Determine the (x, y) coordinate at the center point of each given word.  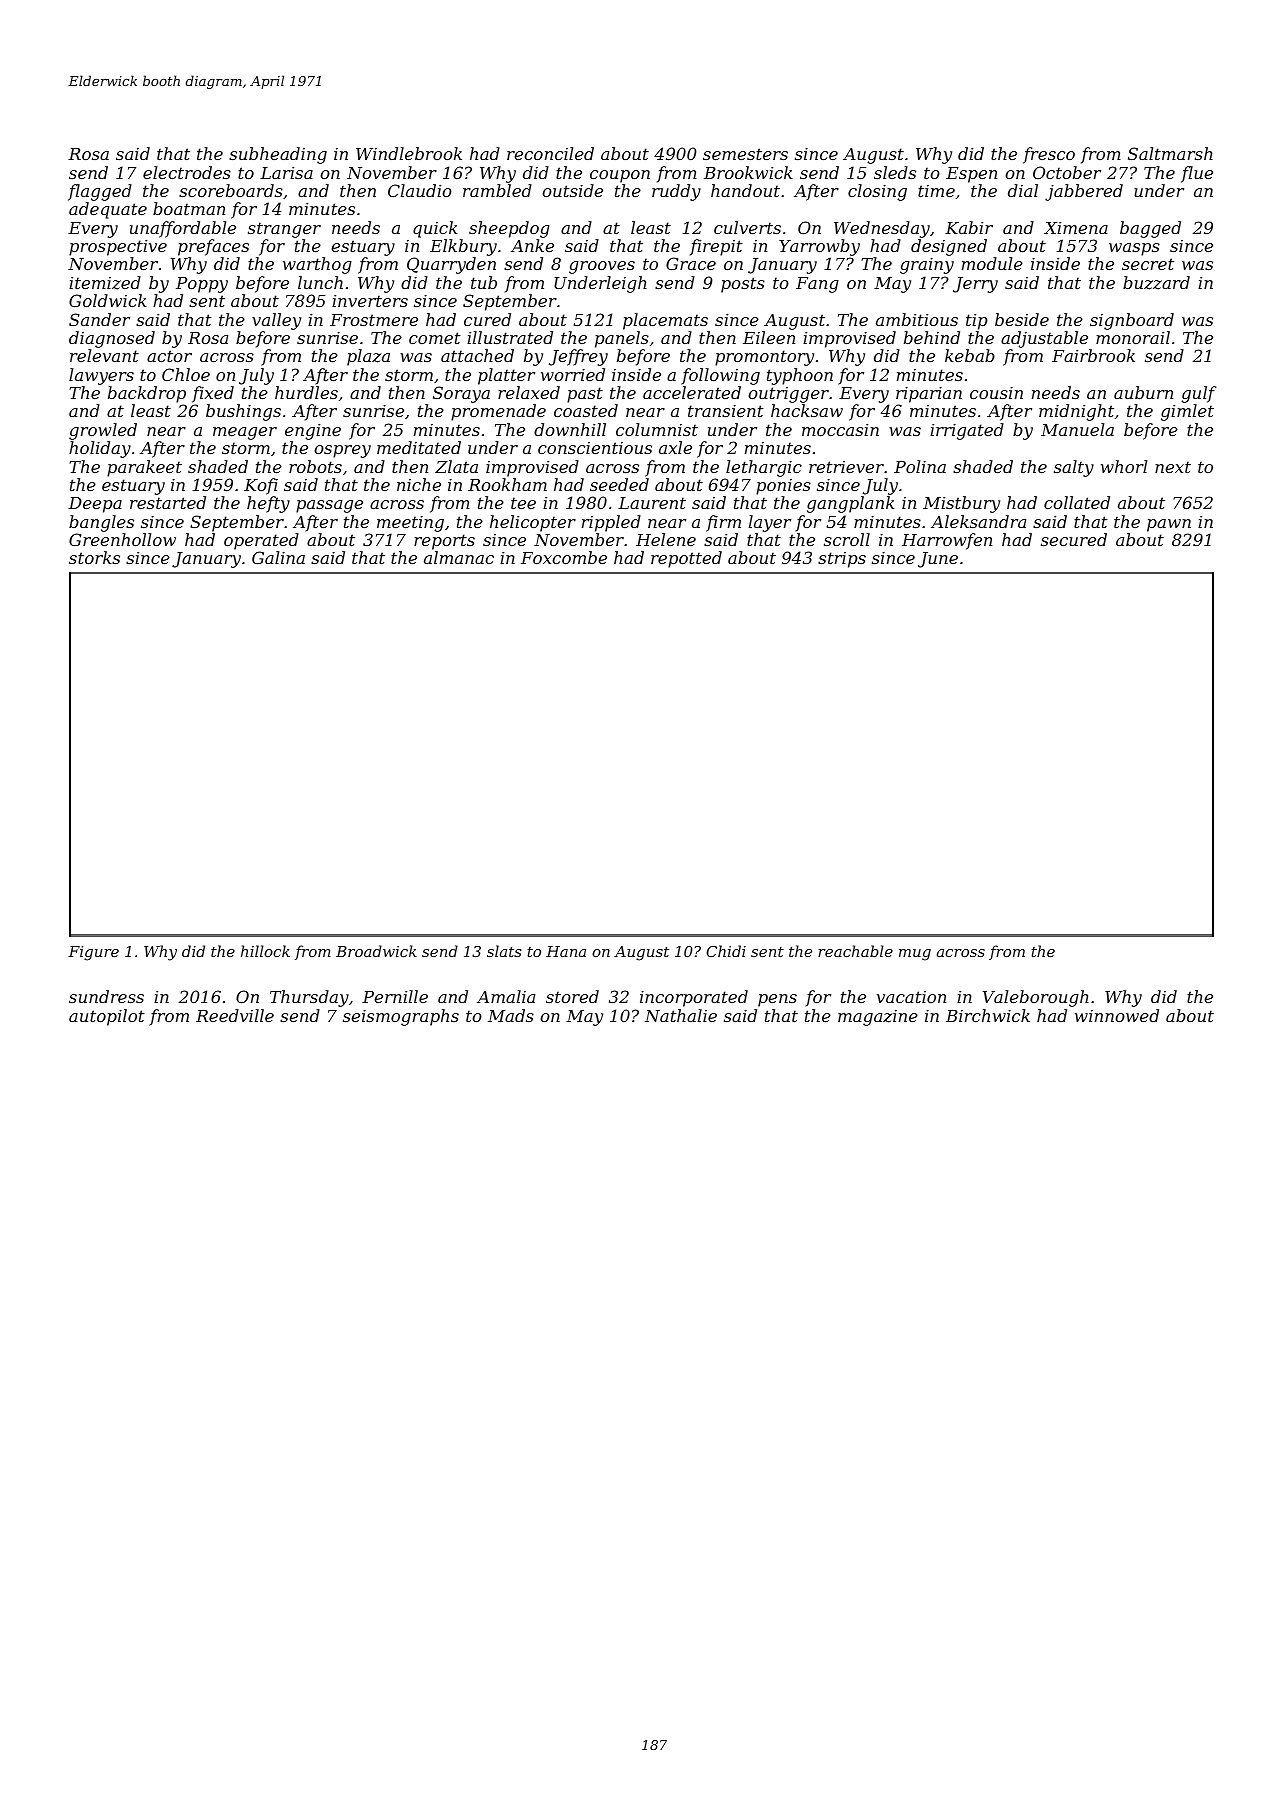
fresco (1049, 155)
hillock (265, 951)
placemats (665, 321)
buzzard (1156, 283)
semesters (745, 154)
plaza (368, 357)
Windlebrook (409, 153)
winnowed (1117, 1015)
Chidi (726, 951)
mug (915, 955)
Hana (566, 951)
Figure (93, 953)
